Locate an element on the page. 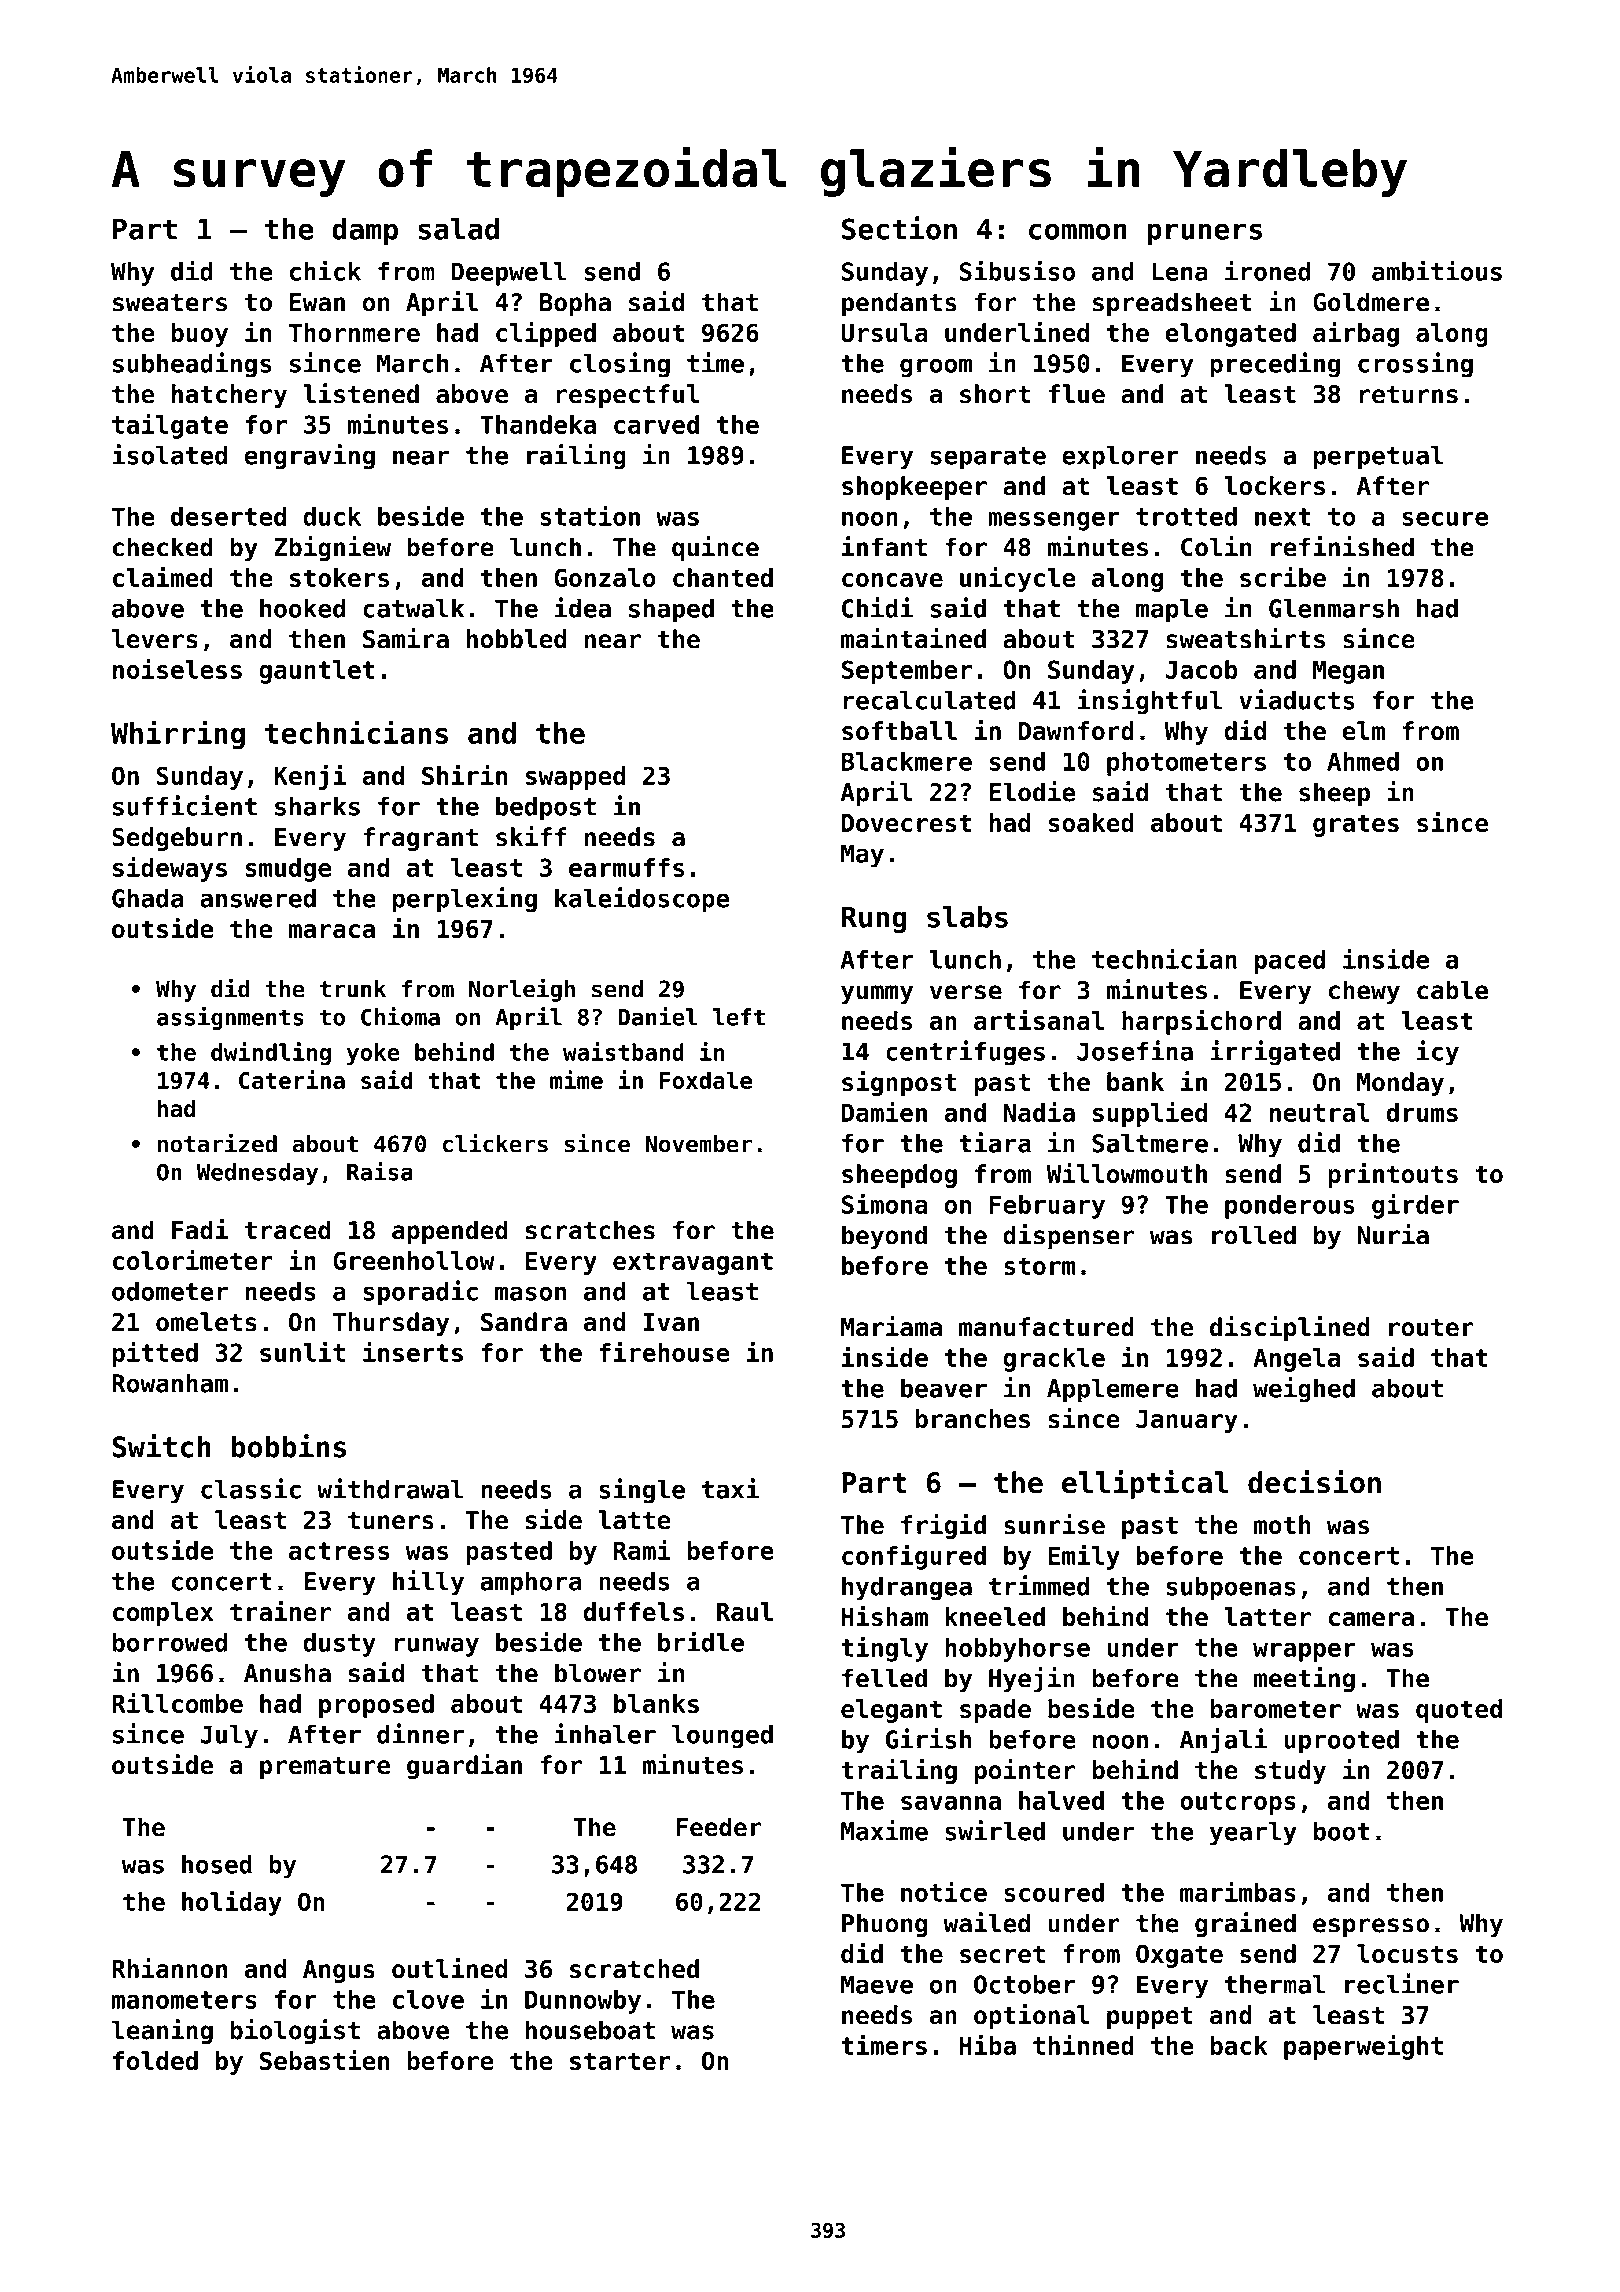 This image has height=2292, width=1620. camera is located at coordinates (1371, 1619).
